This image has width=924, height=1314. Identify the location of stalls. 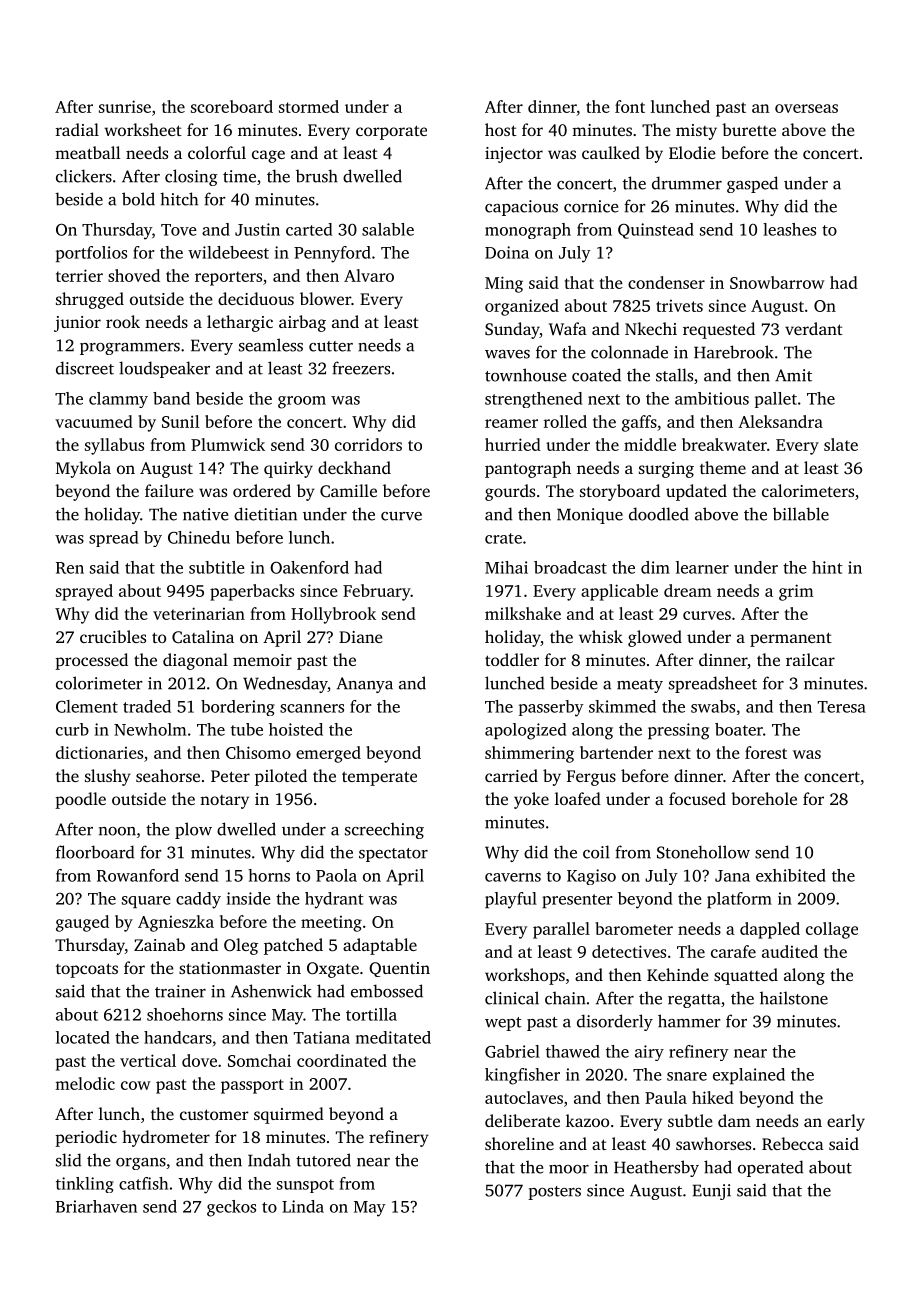
(674, 375).
